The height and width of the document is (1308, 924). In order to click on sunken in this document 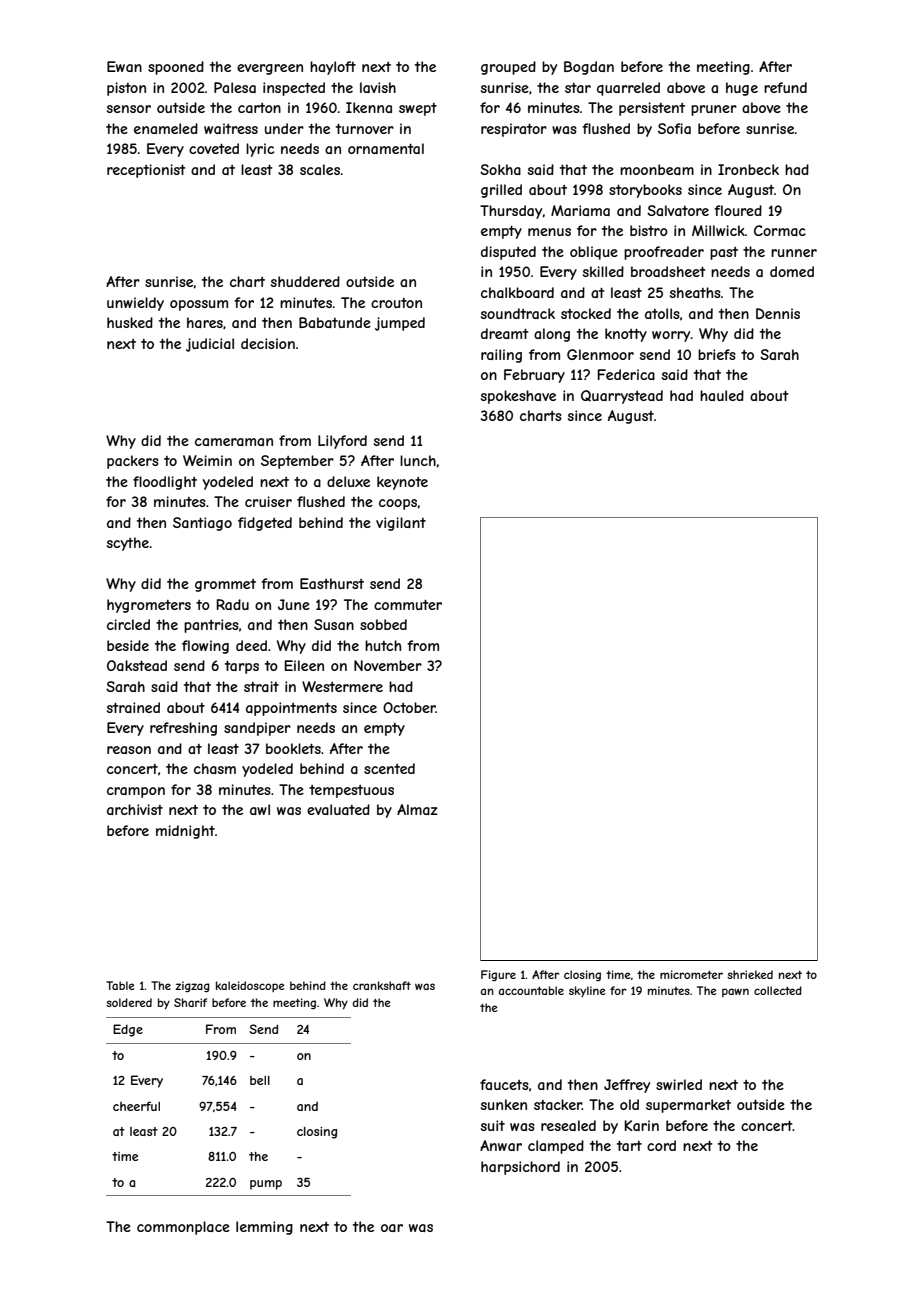, I will do `click(504, 1104)`.
